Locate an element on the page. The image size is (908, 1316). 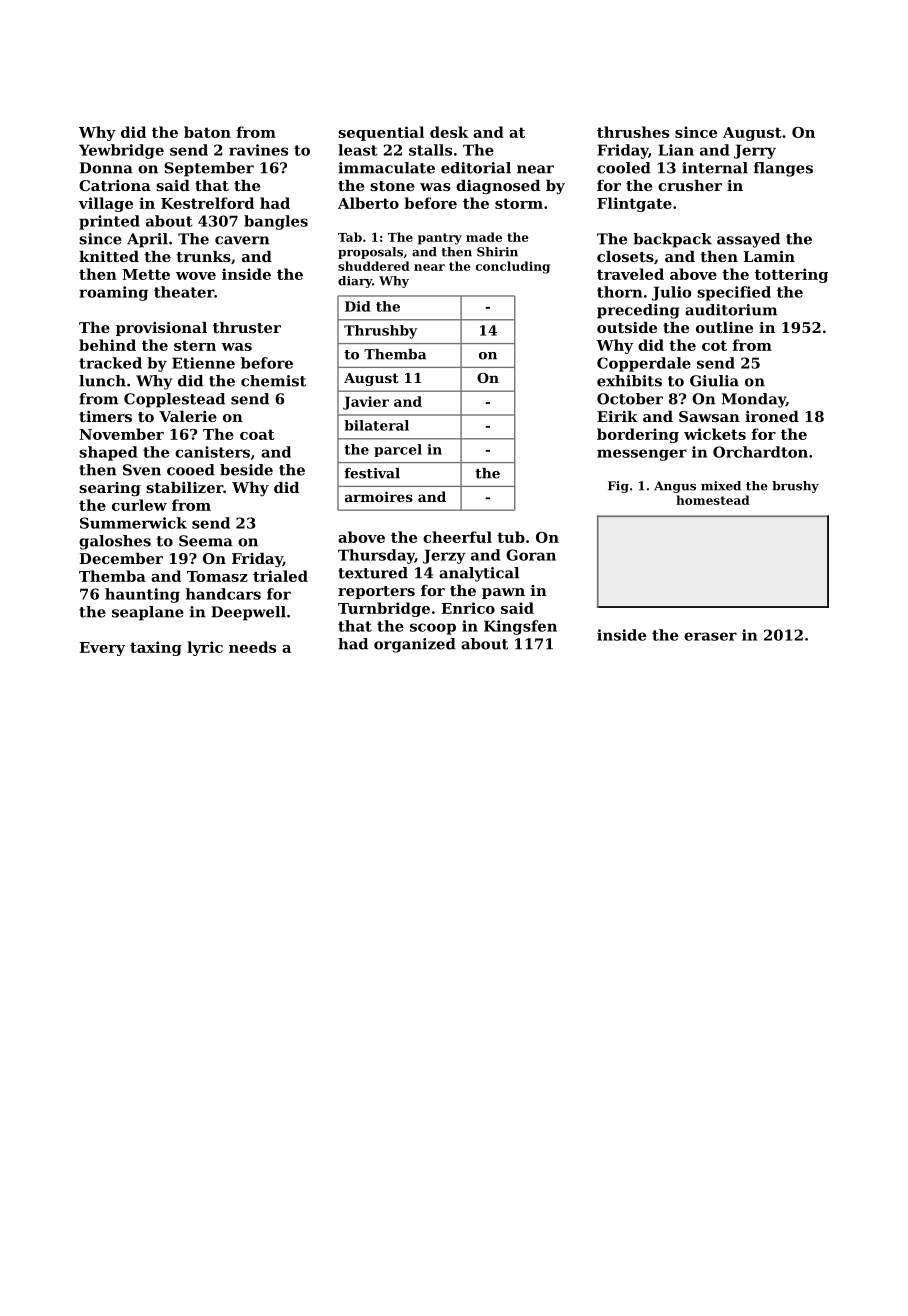
baton is located at coordinates (207, 132).
